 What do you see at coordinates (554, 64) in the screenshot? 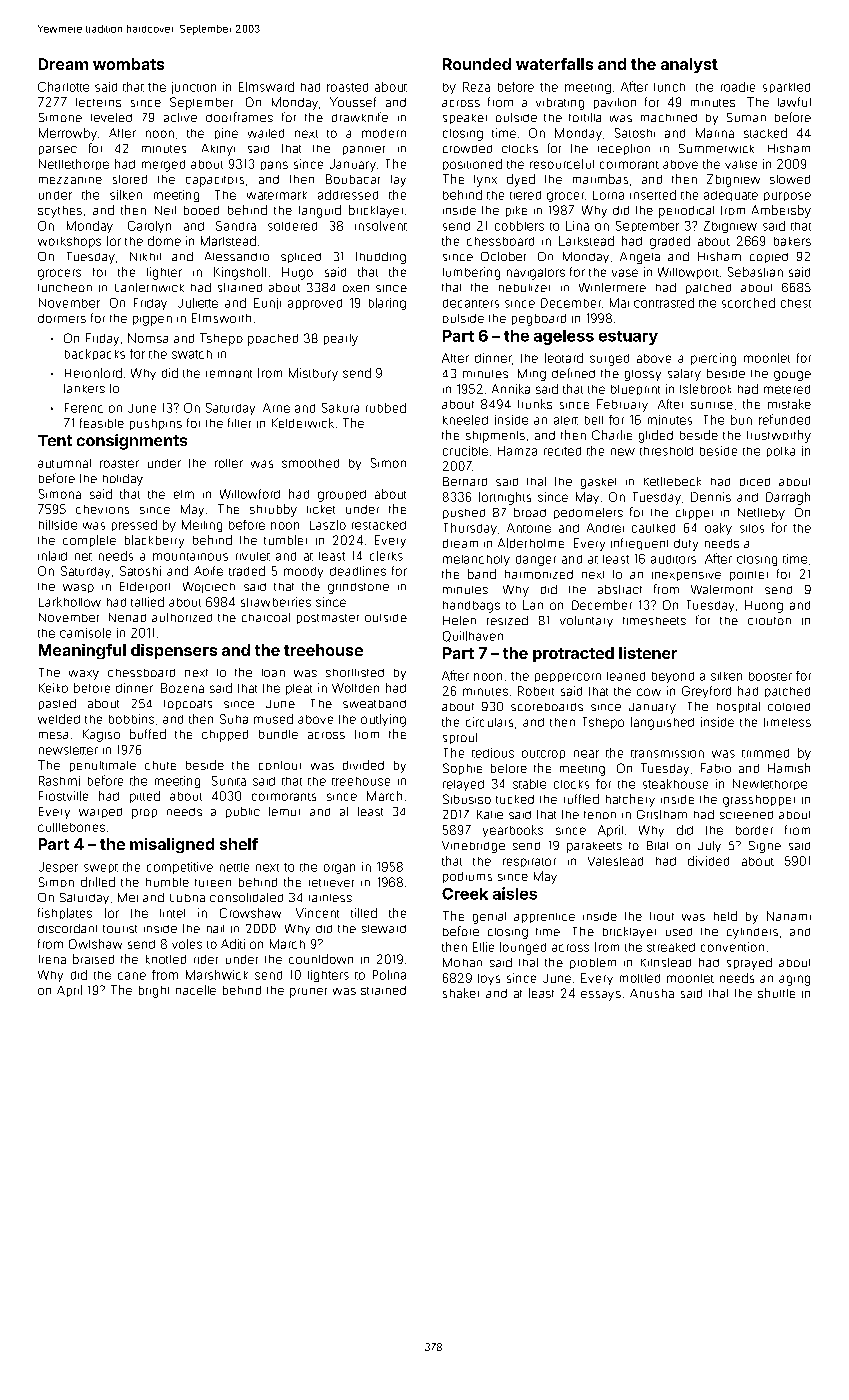
I see `waterfalls` at bounding box center [554, 64].
